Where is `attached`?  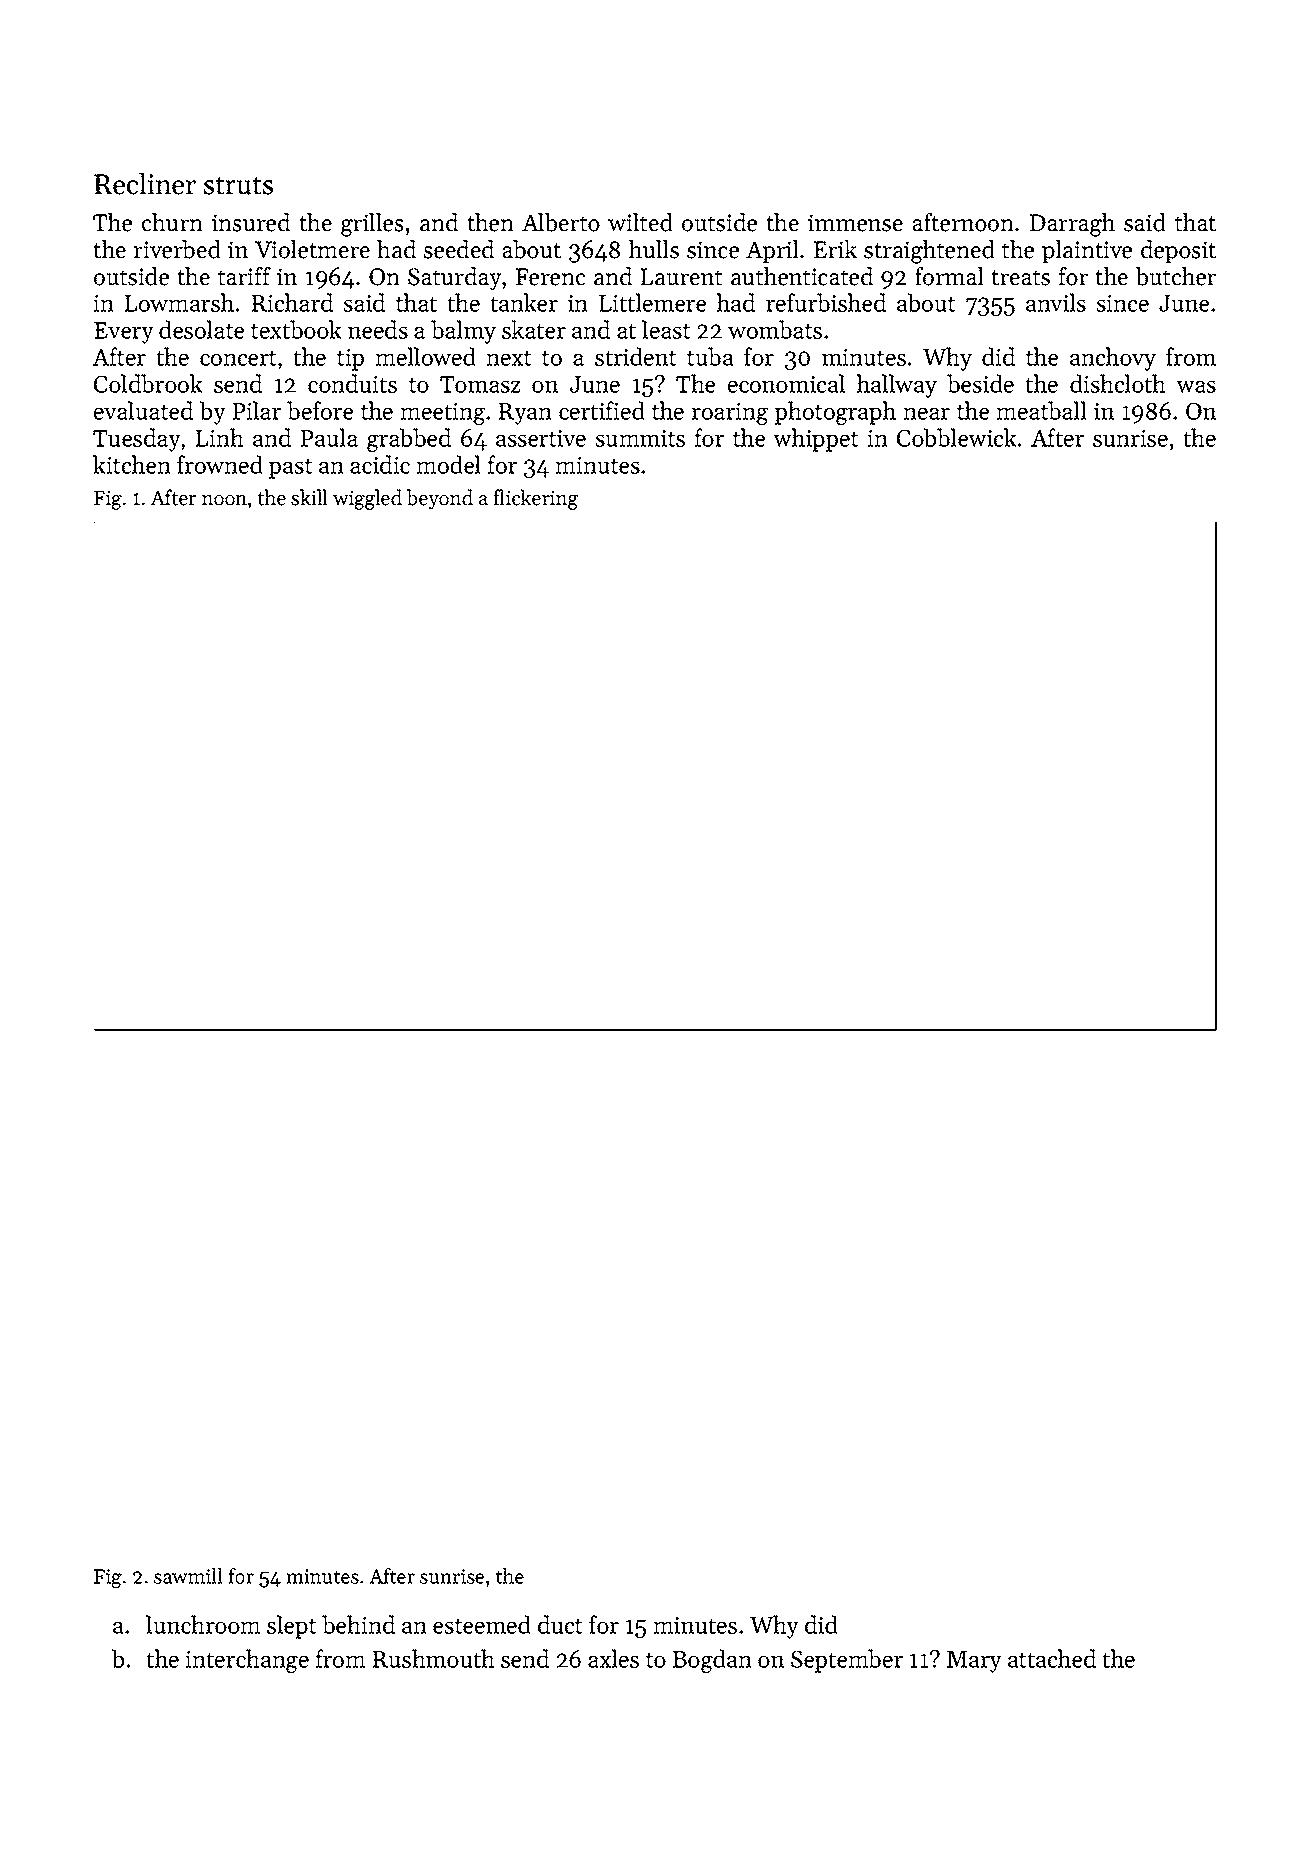
attached is located at coordinates (1052, 1658).
